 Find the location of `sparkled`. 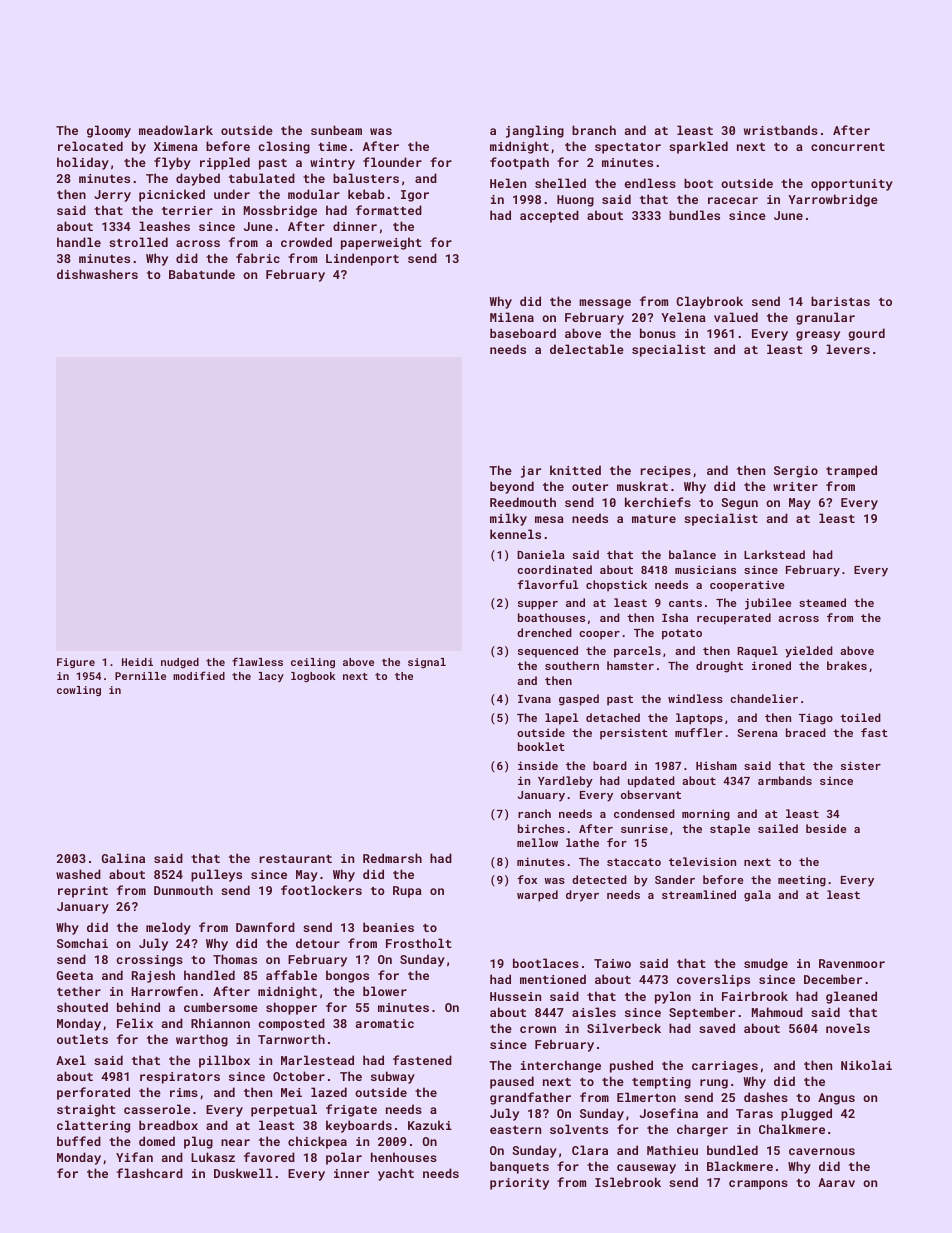

sparkled is located at coordinates (698, 147).
